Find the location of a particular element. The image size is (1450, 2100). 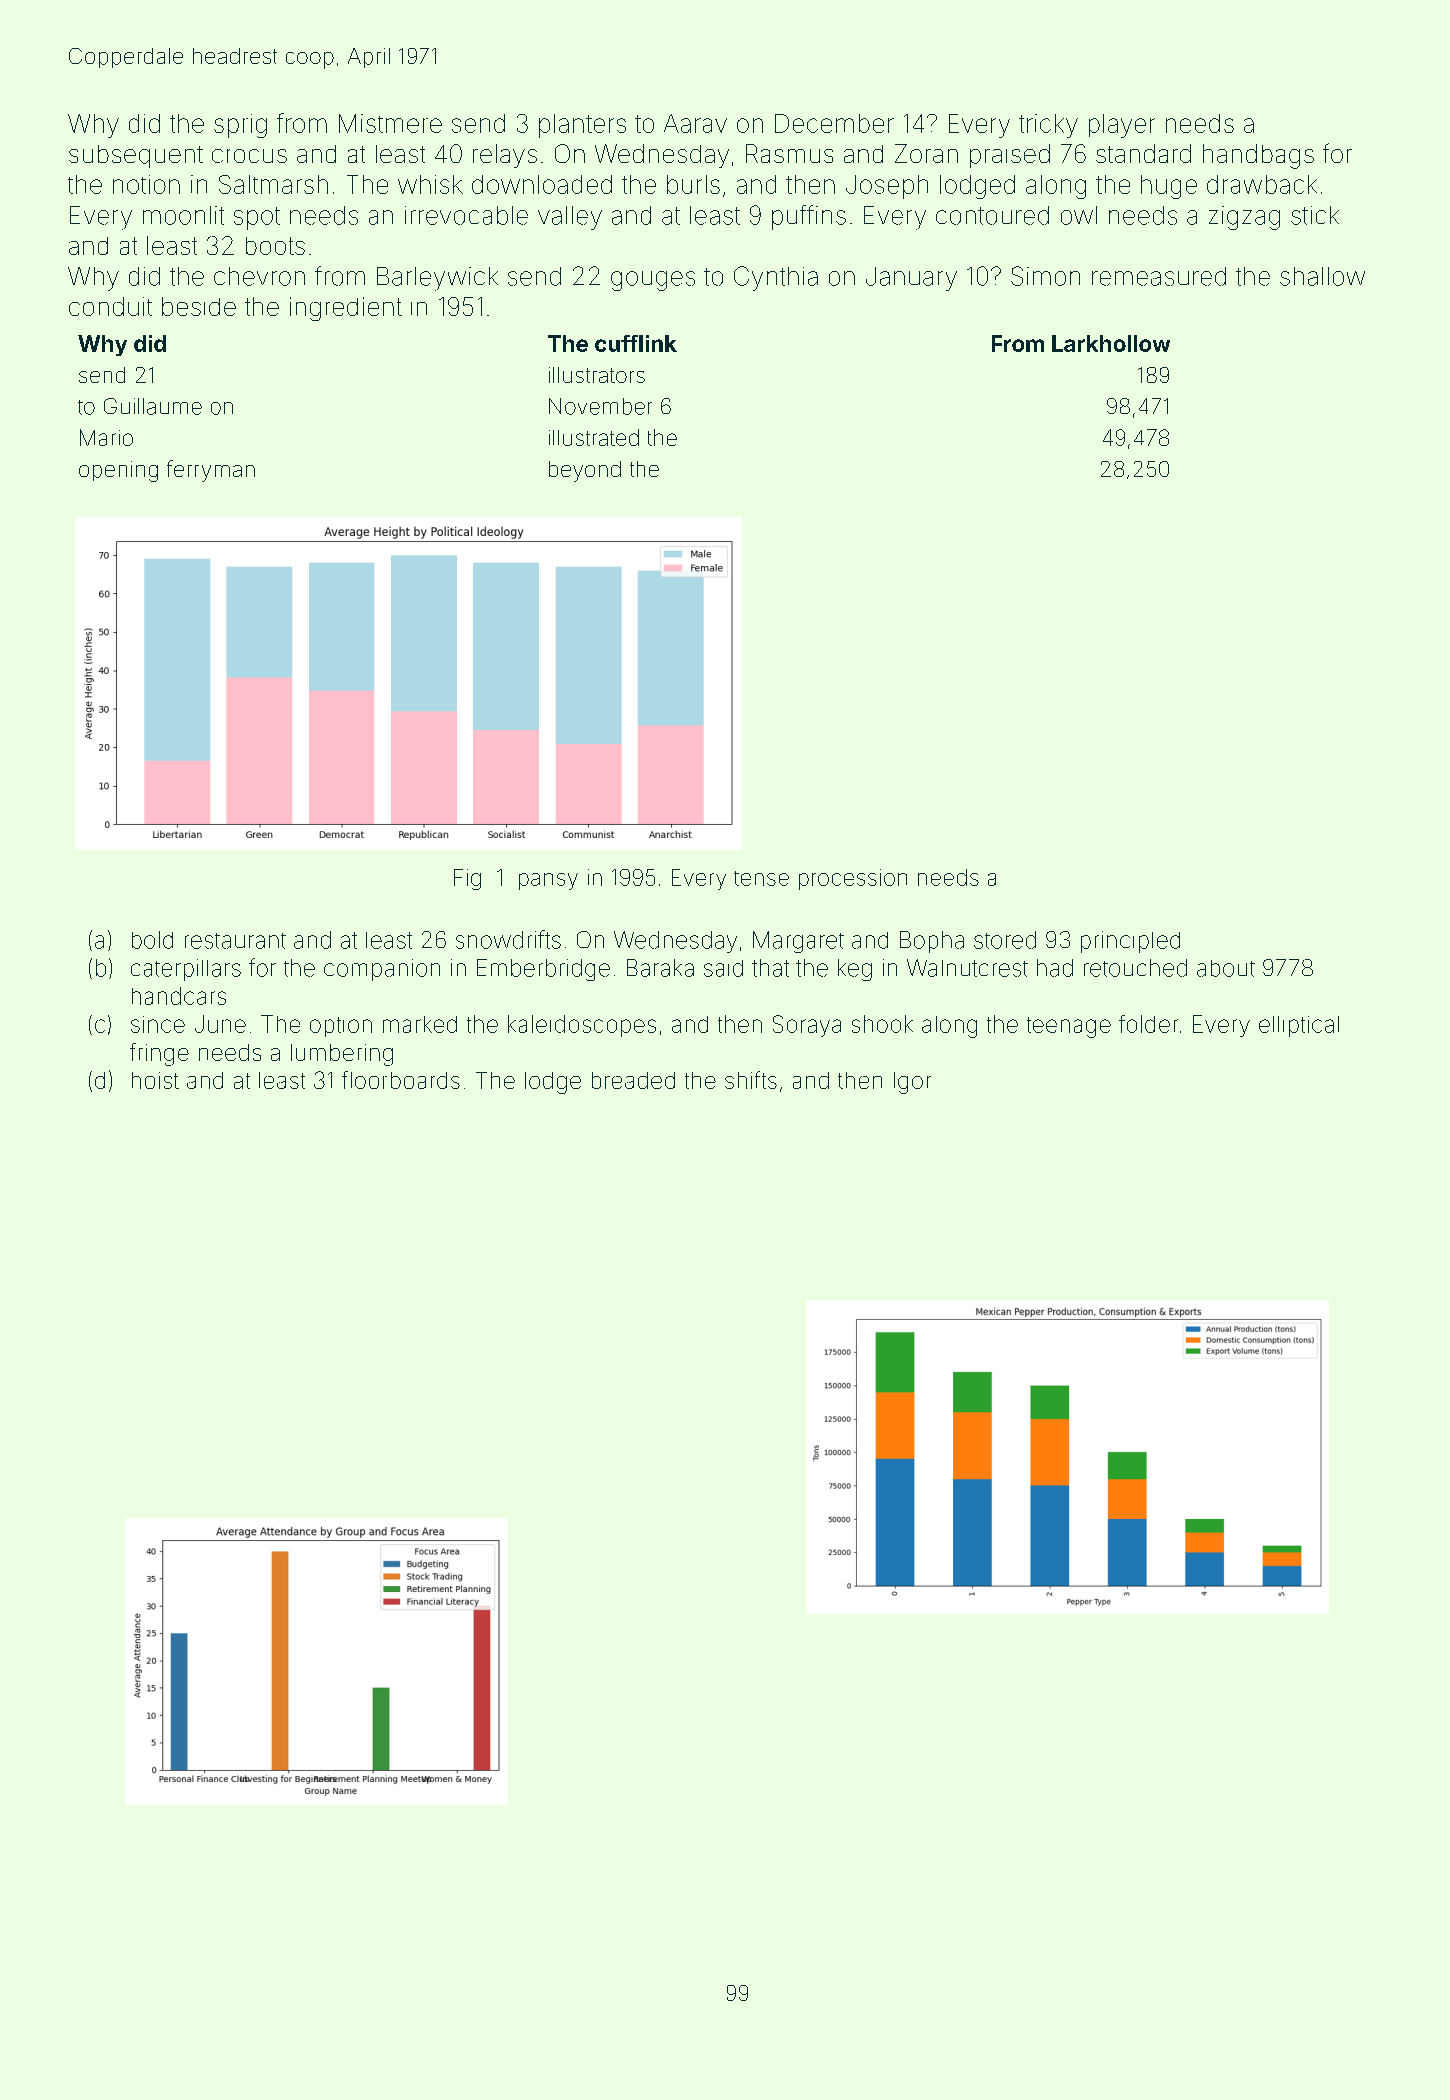

illustrators is located at coordinates (597, 375).
